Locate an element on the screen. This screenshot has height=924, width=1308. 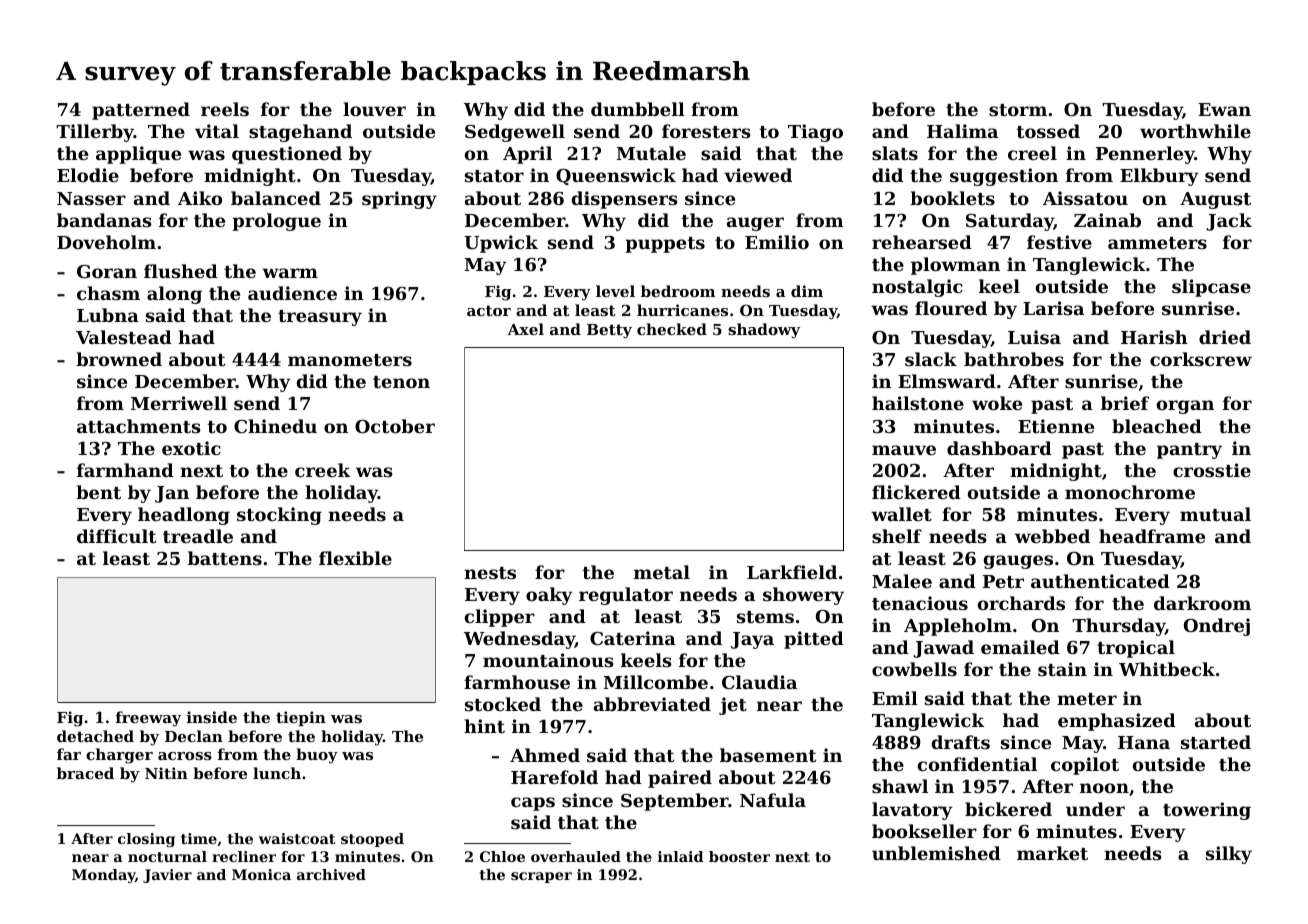
closing is located at coordinates (146, 840).
